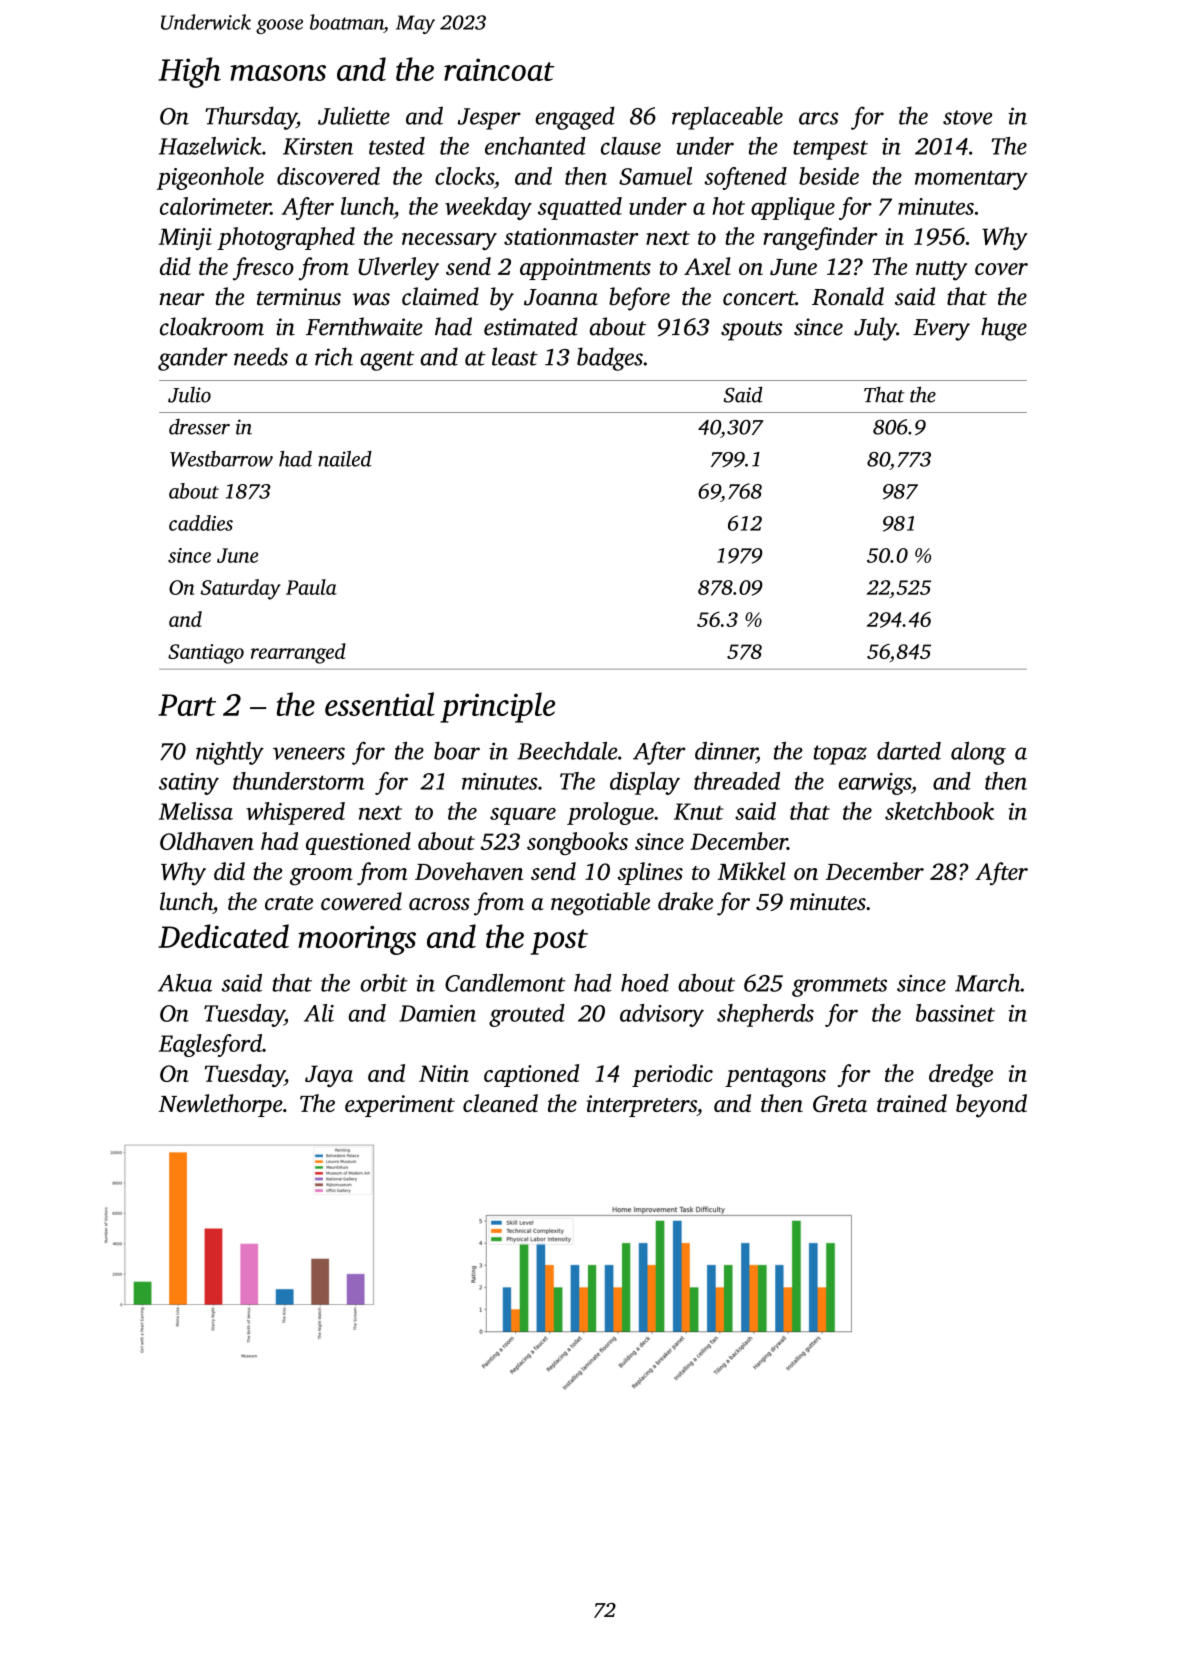 This screenshot has width=1186, height=1677. I want to click on Every, so click(941, 330).
